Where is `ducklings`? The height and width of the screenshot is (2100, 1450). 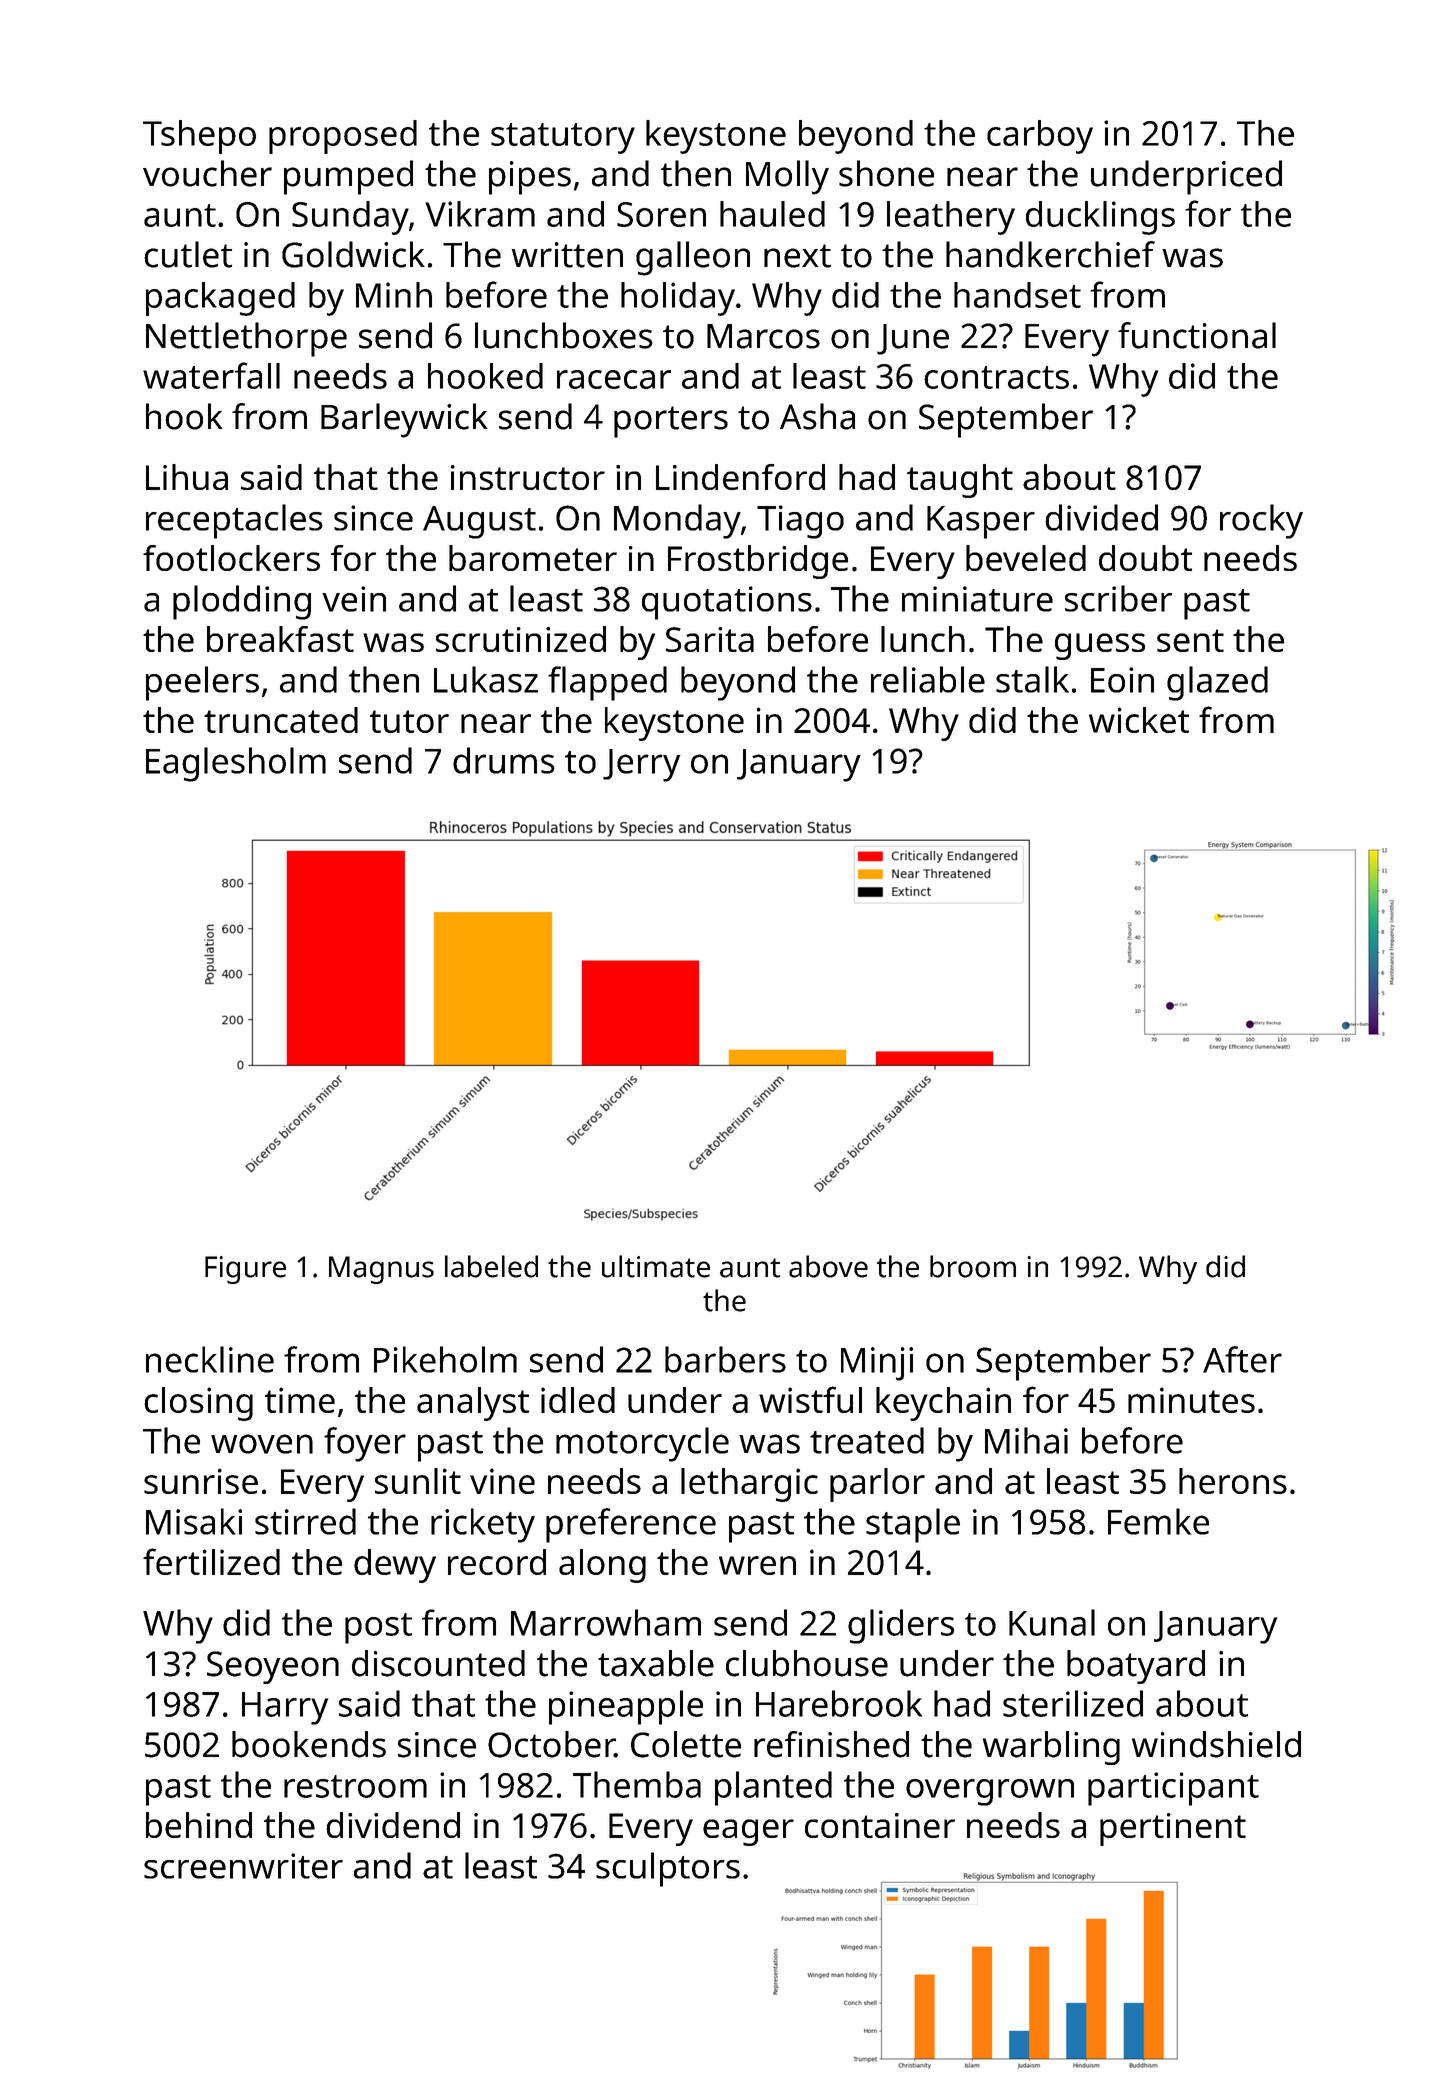 ducklings is located at coordinates (1100, 218).
